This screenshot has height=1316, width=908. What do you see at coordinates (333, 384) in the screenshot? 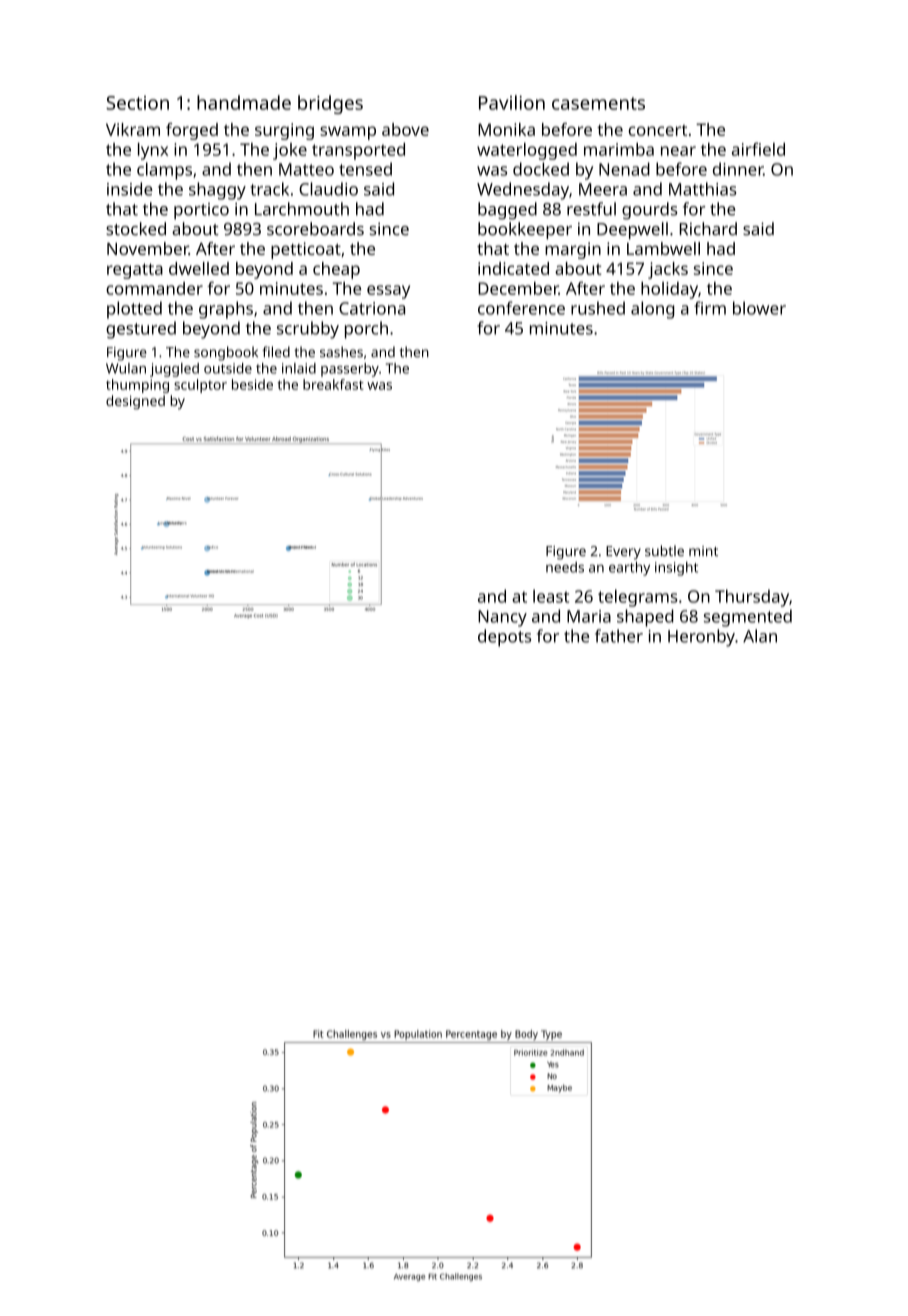
I see `breakfast` at bounding box center [333, 384].
